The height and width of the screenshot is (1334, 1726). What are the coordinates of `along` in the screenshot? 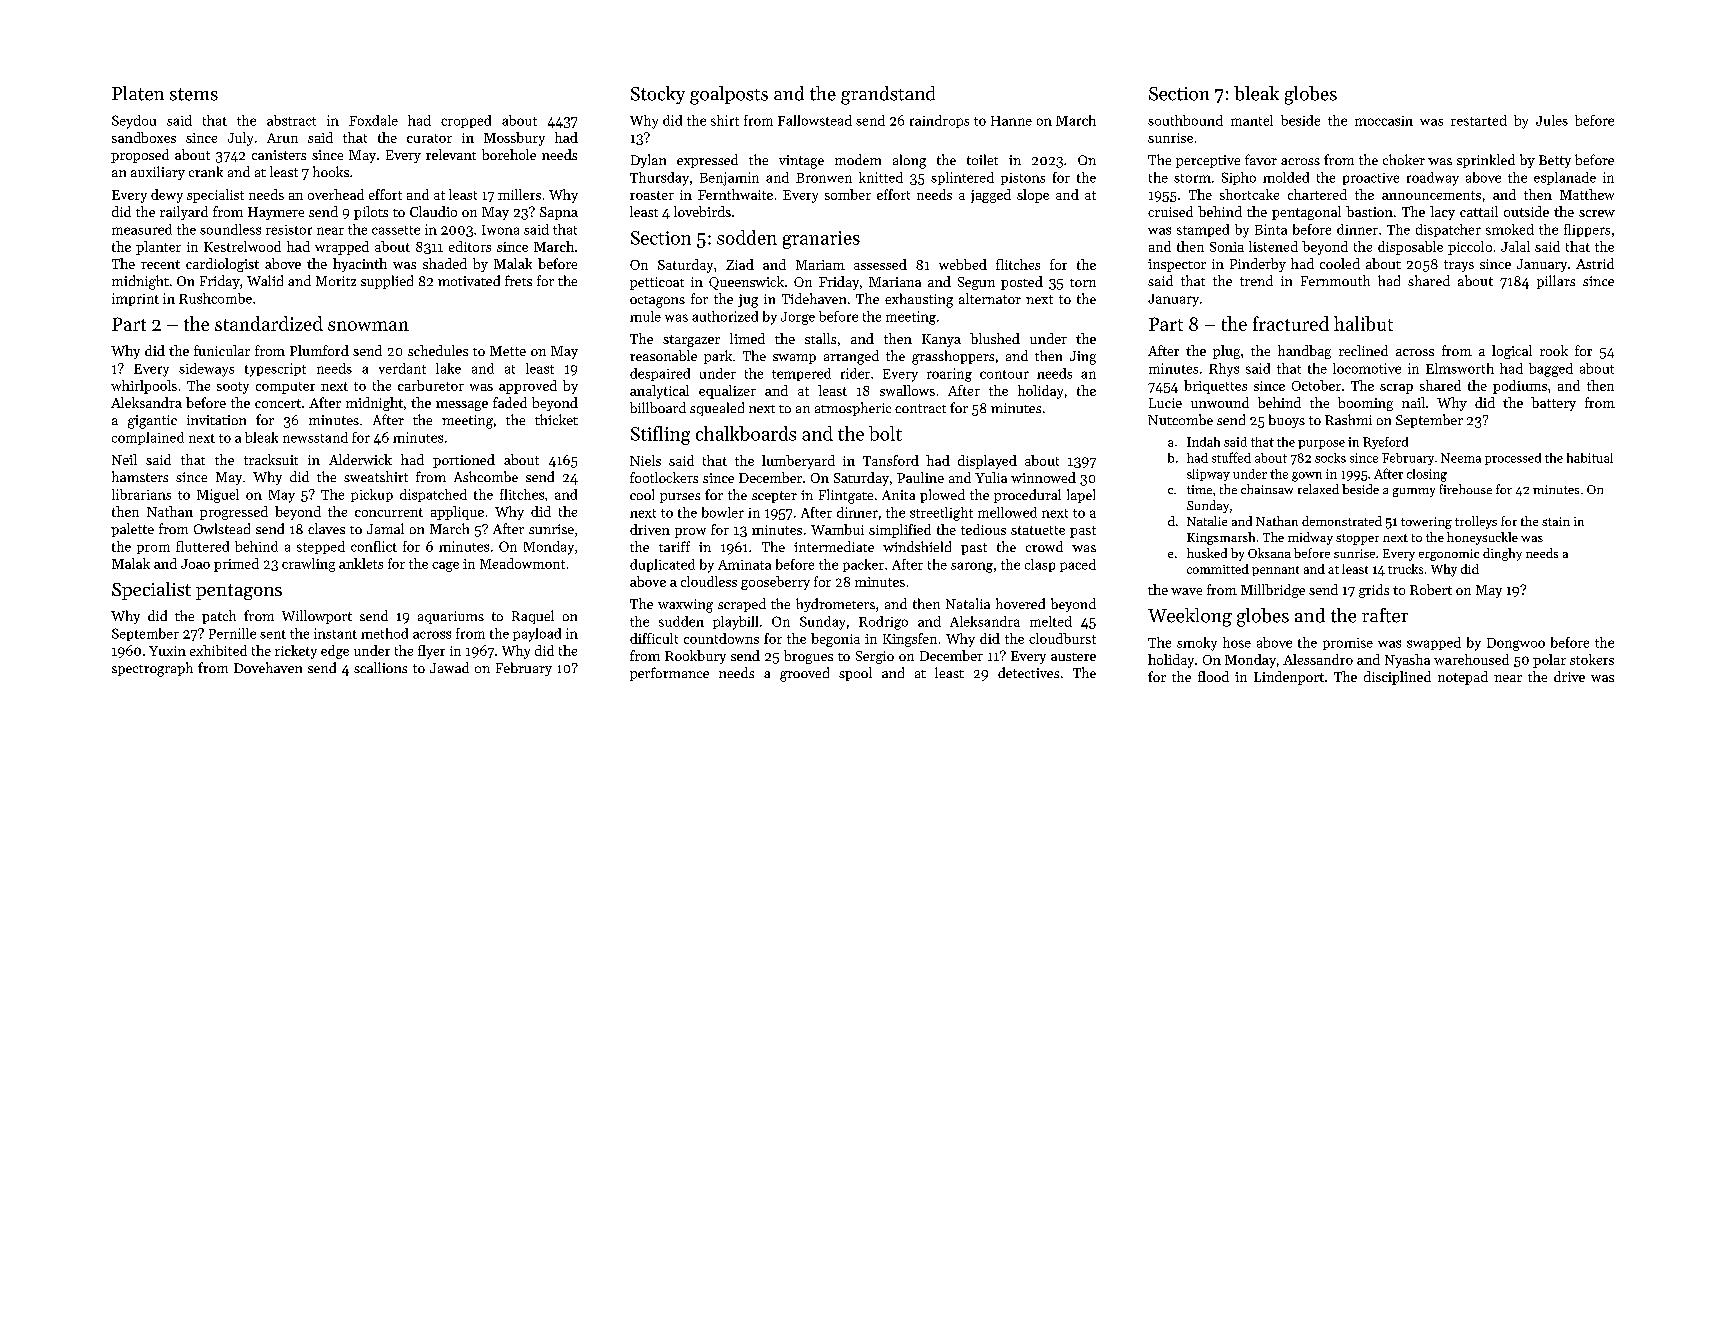 It's located at (909, 161).
